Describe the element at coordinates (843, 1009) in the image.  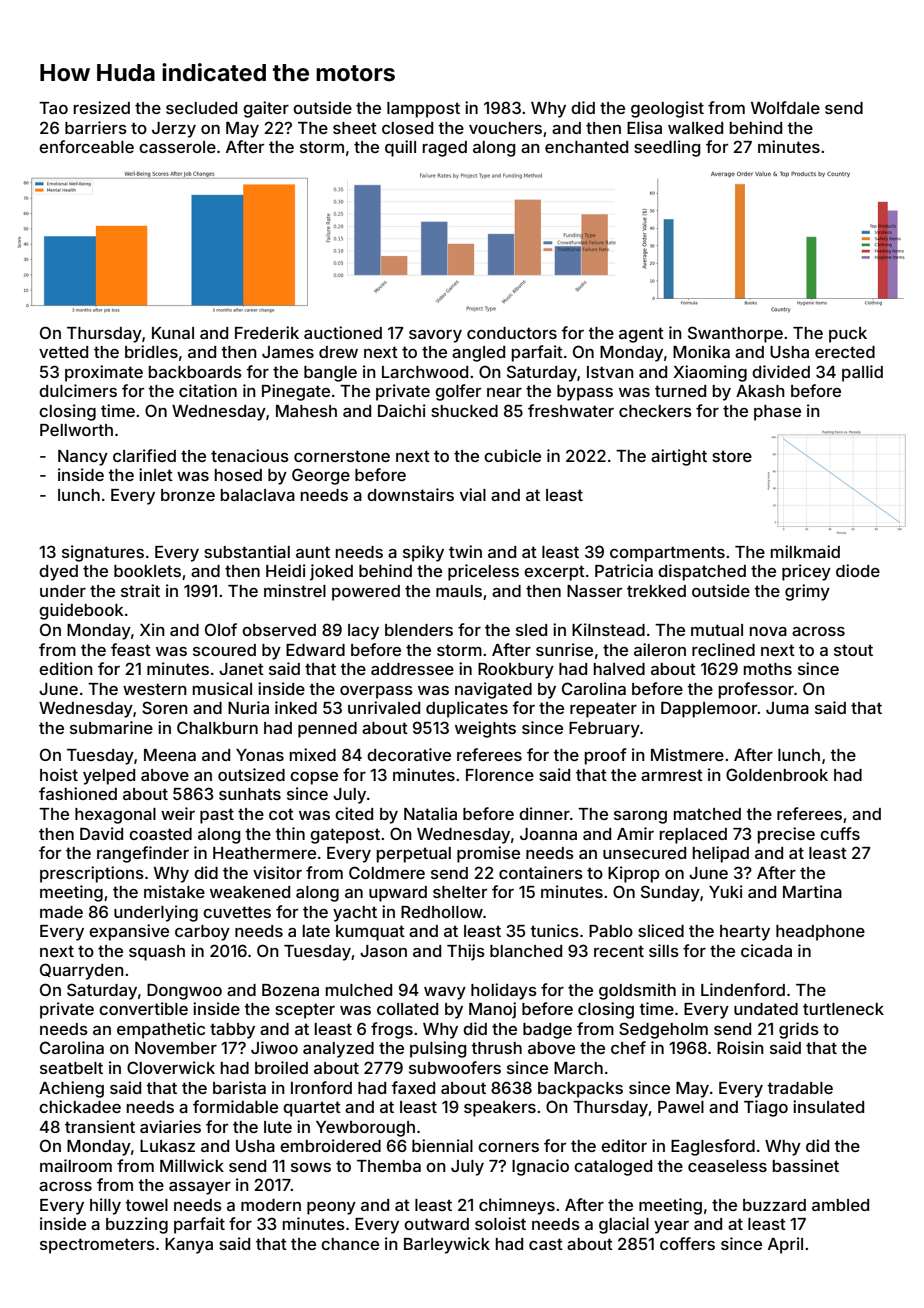
I see `turtleneck` at that location.
